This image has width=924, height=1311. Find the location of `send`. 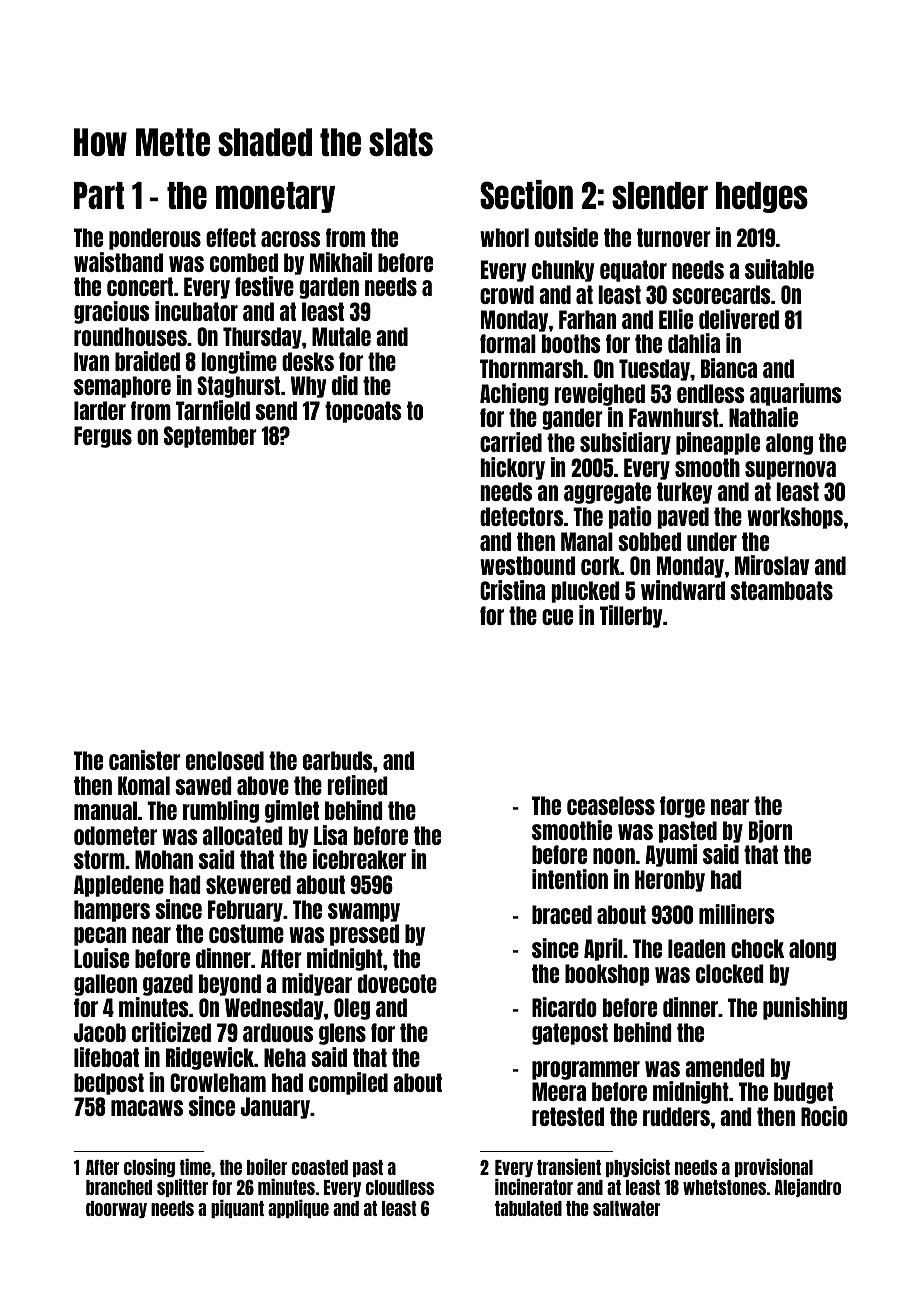

send is located at coordinates (276, 410).
